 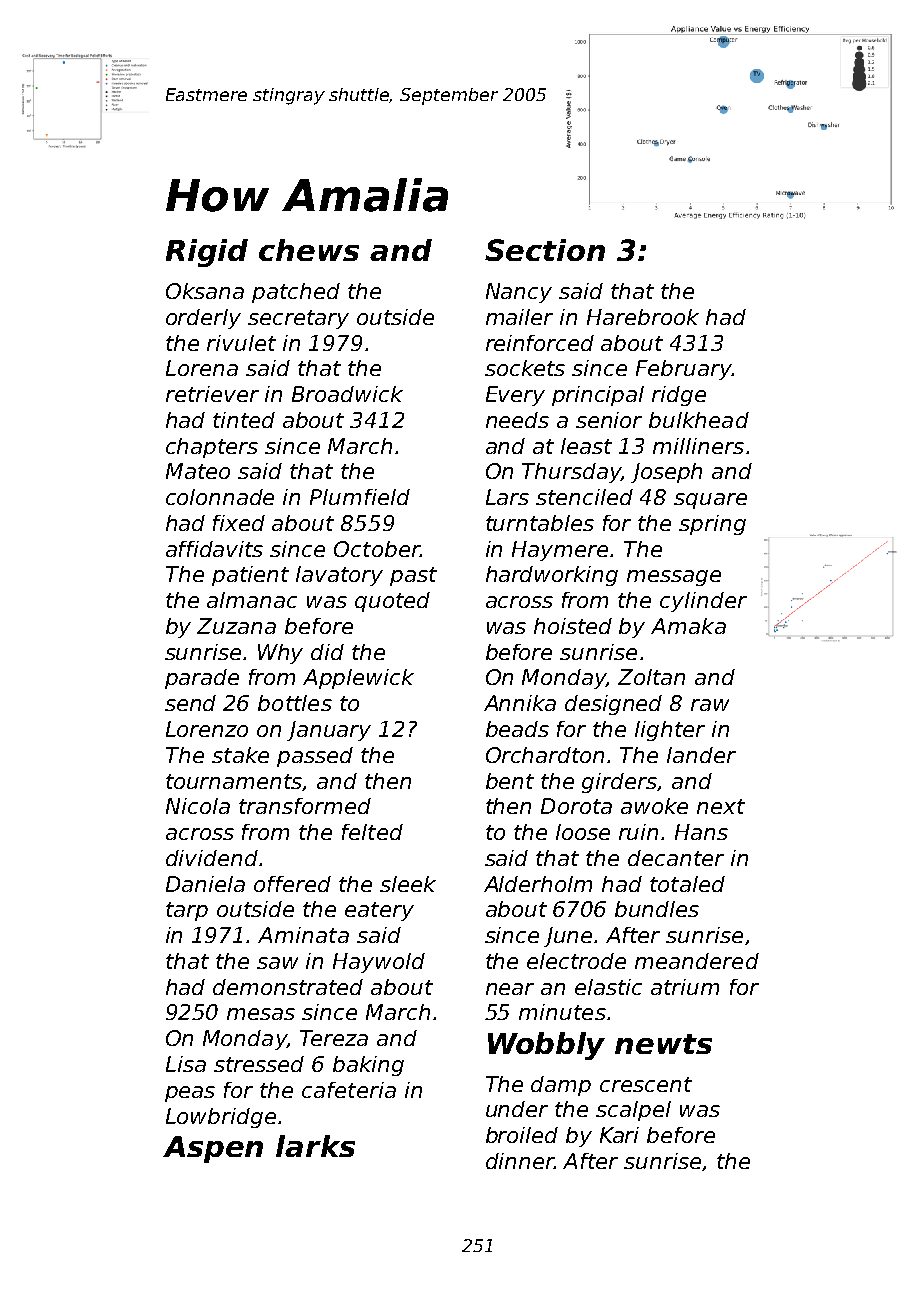 What do you see at coordinates (379, 963) in the image?
I see `Haywold` at bounding box center [379, 963].
